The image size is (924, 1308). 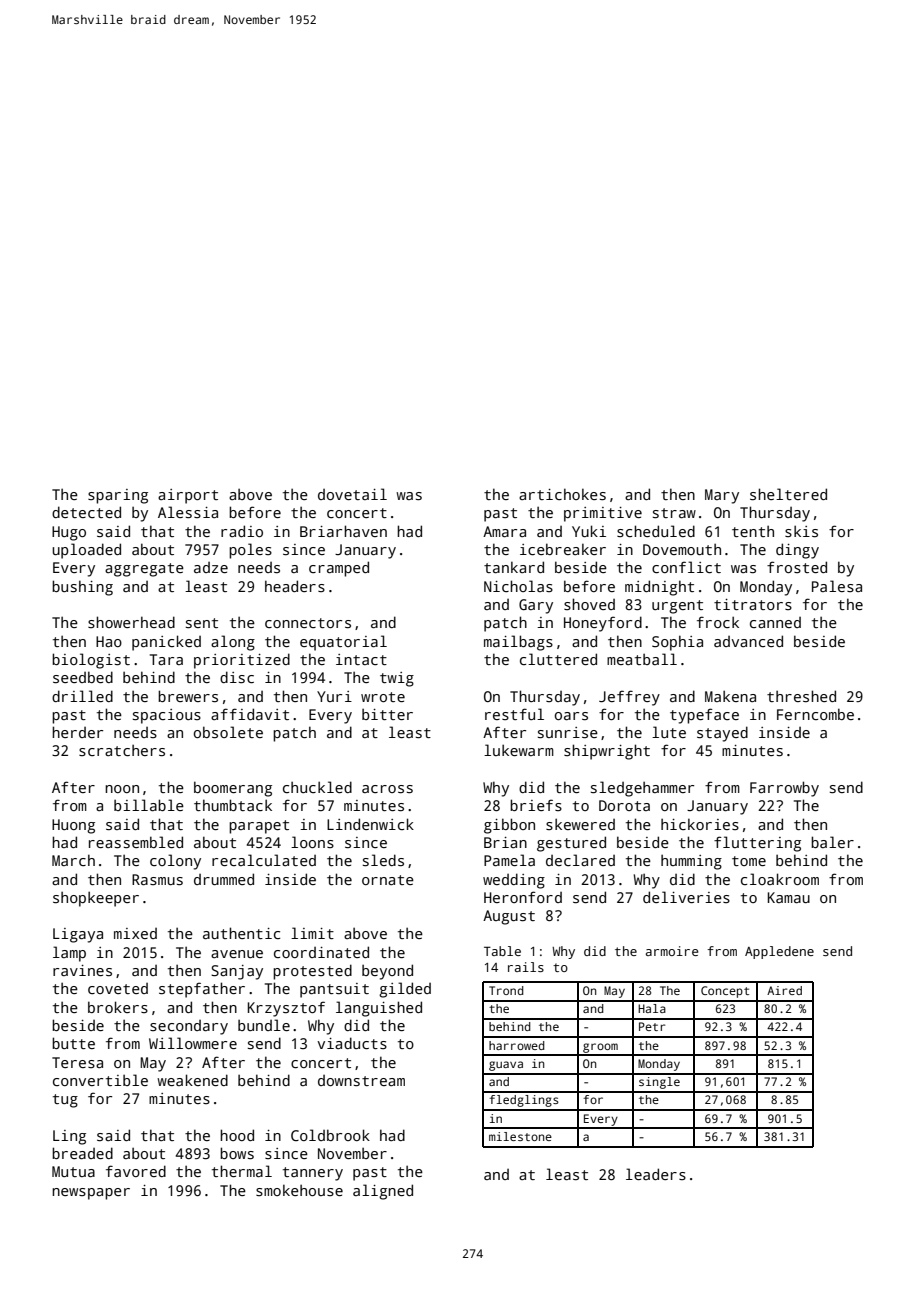 I want to click on reassembled, so click(x=136, y=842).
